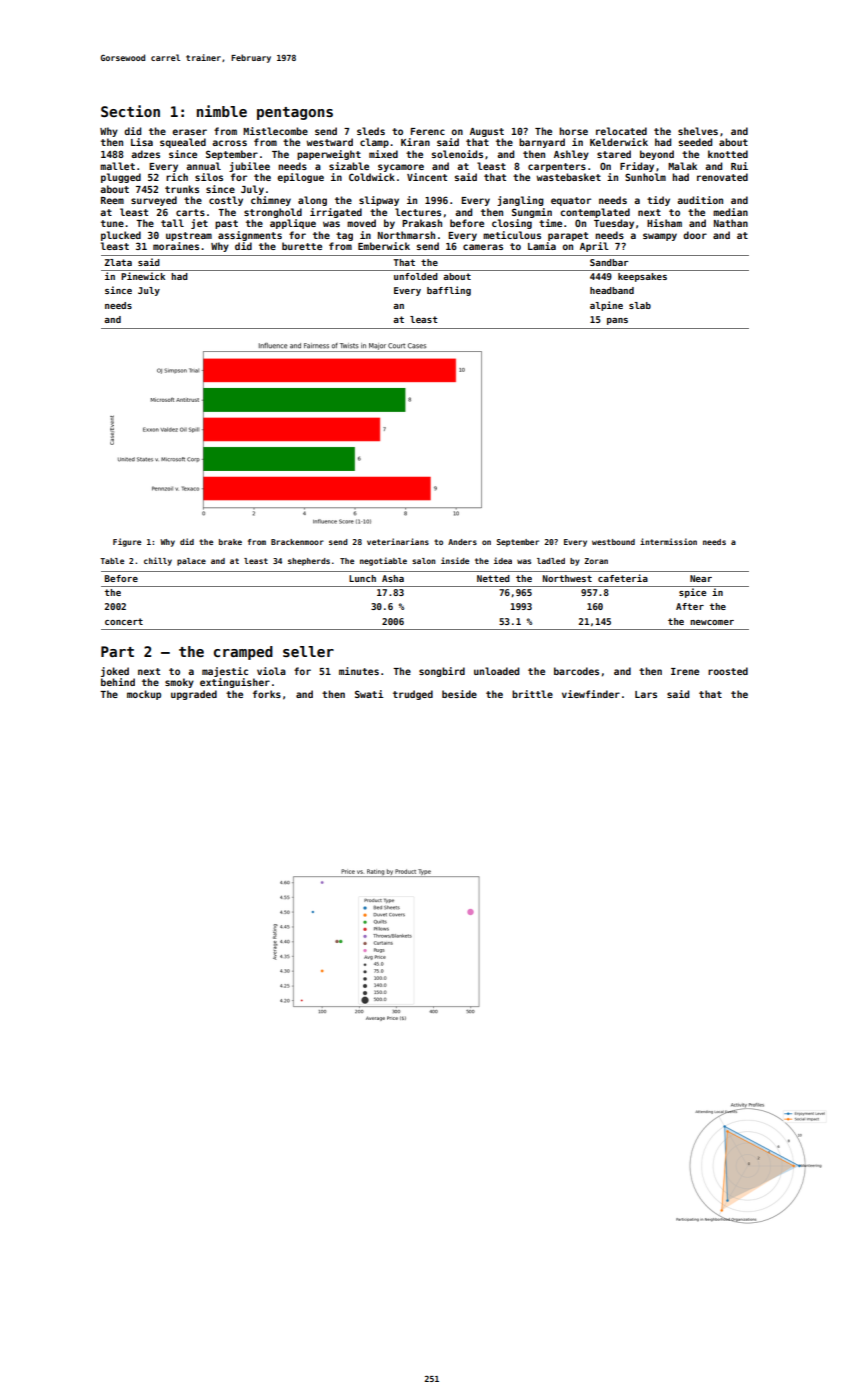 The width and height of the document is (849, 1400). I want to click on Lars, so click(646, 694).
